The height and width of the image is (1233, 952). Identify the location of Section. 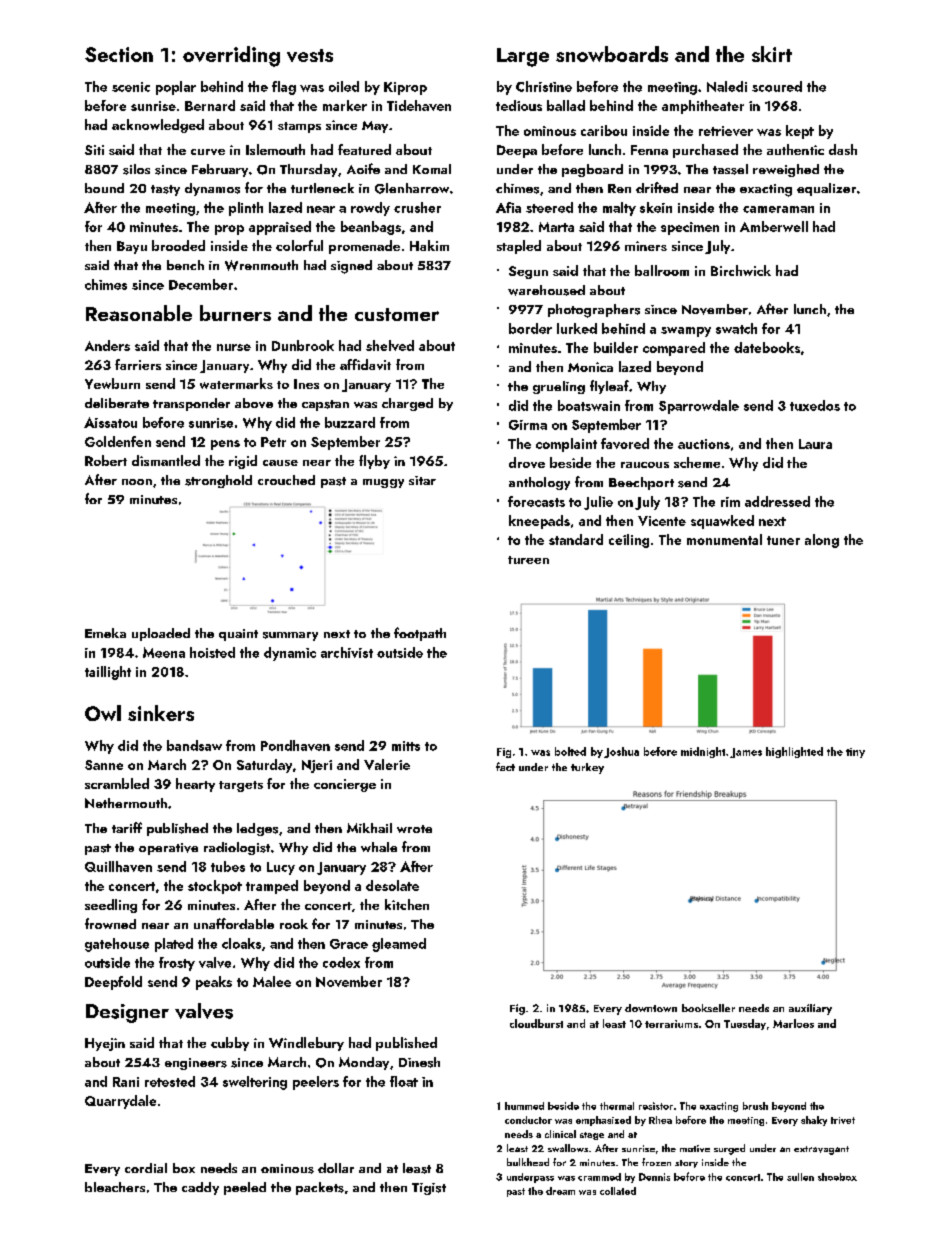
(119, 54).
